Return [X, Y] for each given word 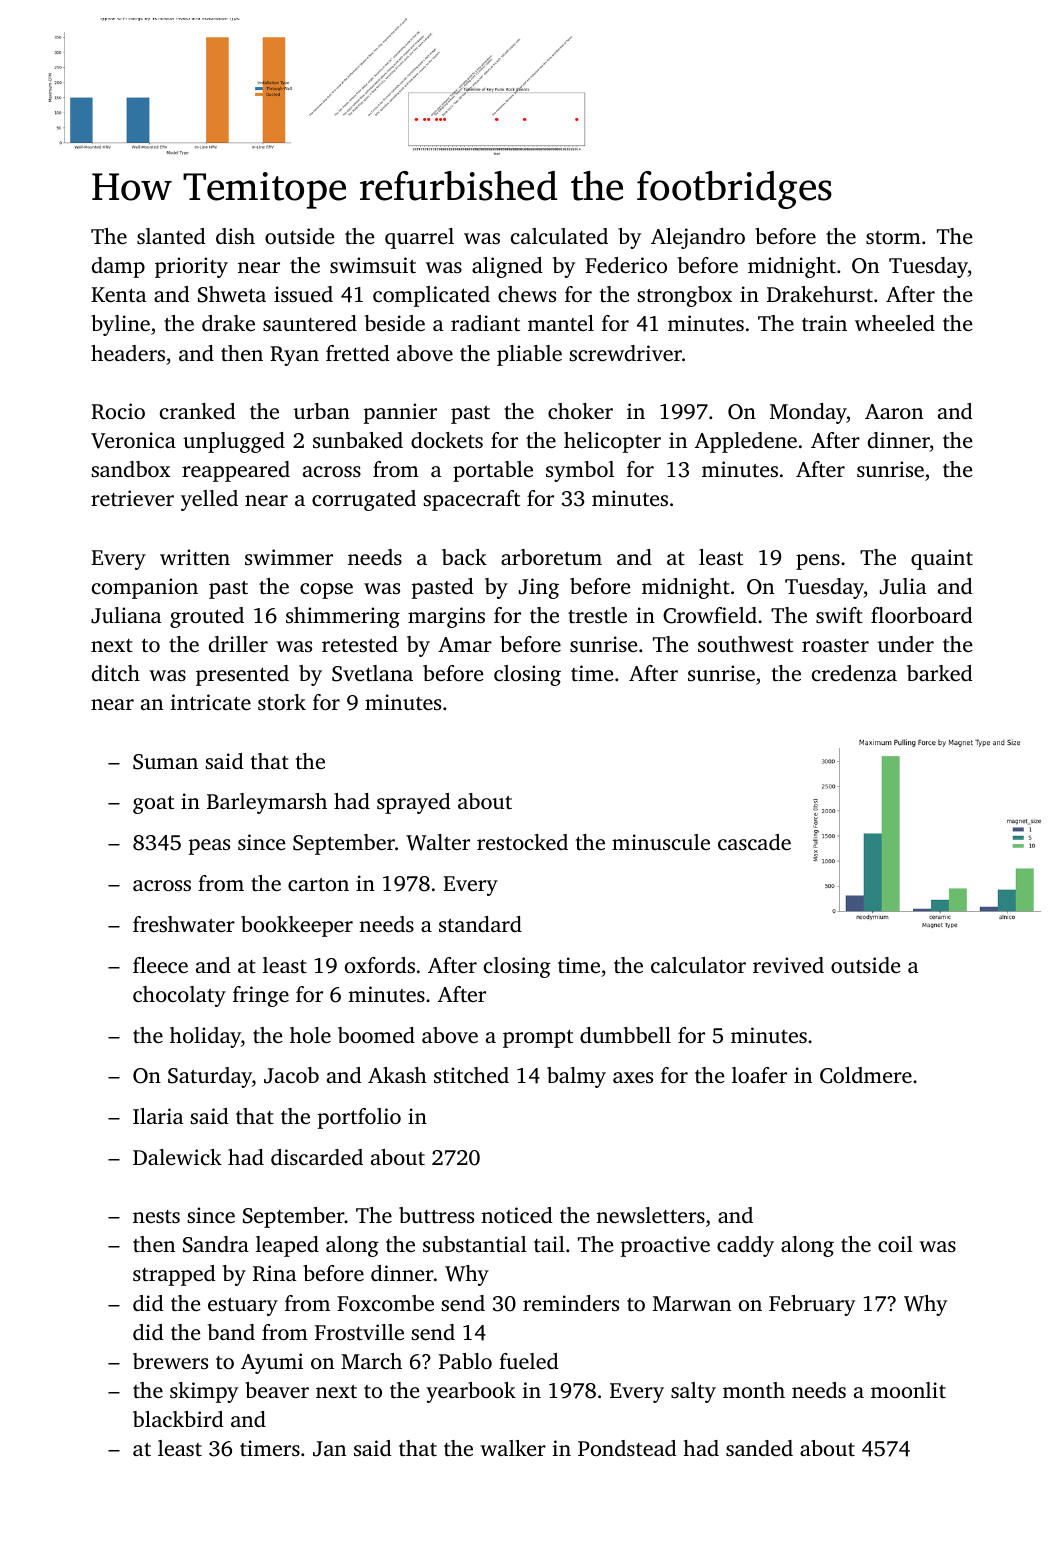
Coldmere [866, 1075]
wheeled [895, 323]
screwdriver [625, 353]
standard [480, 924]
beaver [277, 1390]
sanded [759, 1448]
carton [318, 884]
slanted [171, 236]
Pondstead [627, 1448]
